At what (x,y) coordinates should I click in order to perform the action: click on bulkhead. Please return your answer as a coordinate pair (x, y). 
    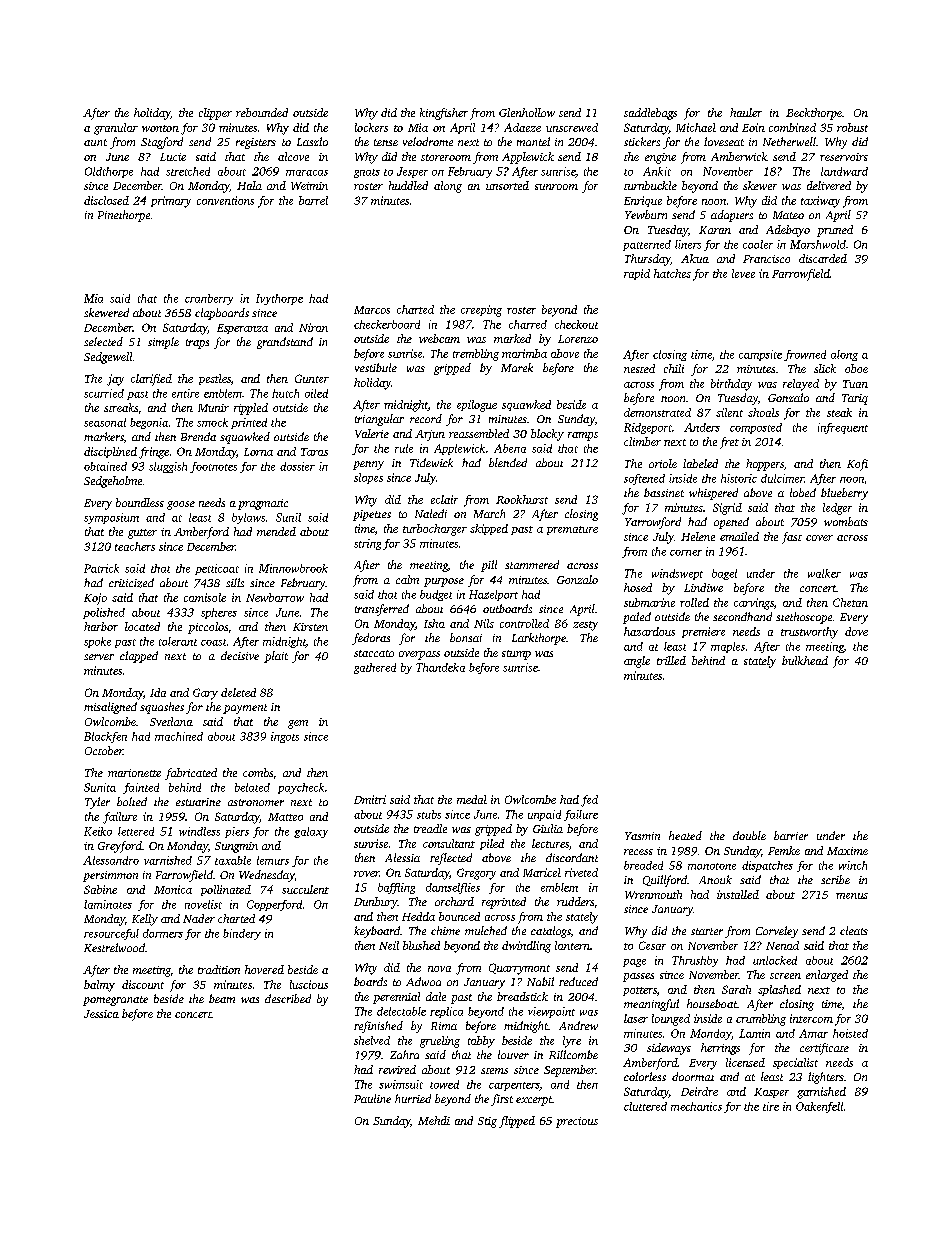
    Looking at the image, I should click on (805, 660).
